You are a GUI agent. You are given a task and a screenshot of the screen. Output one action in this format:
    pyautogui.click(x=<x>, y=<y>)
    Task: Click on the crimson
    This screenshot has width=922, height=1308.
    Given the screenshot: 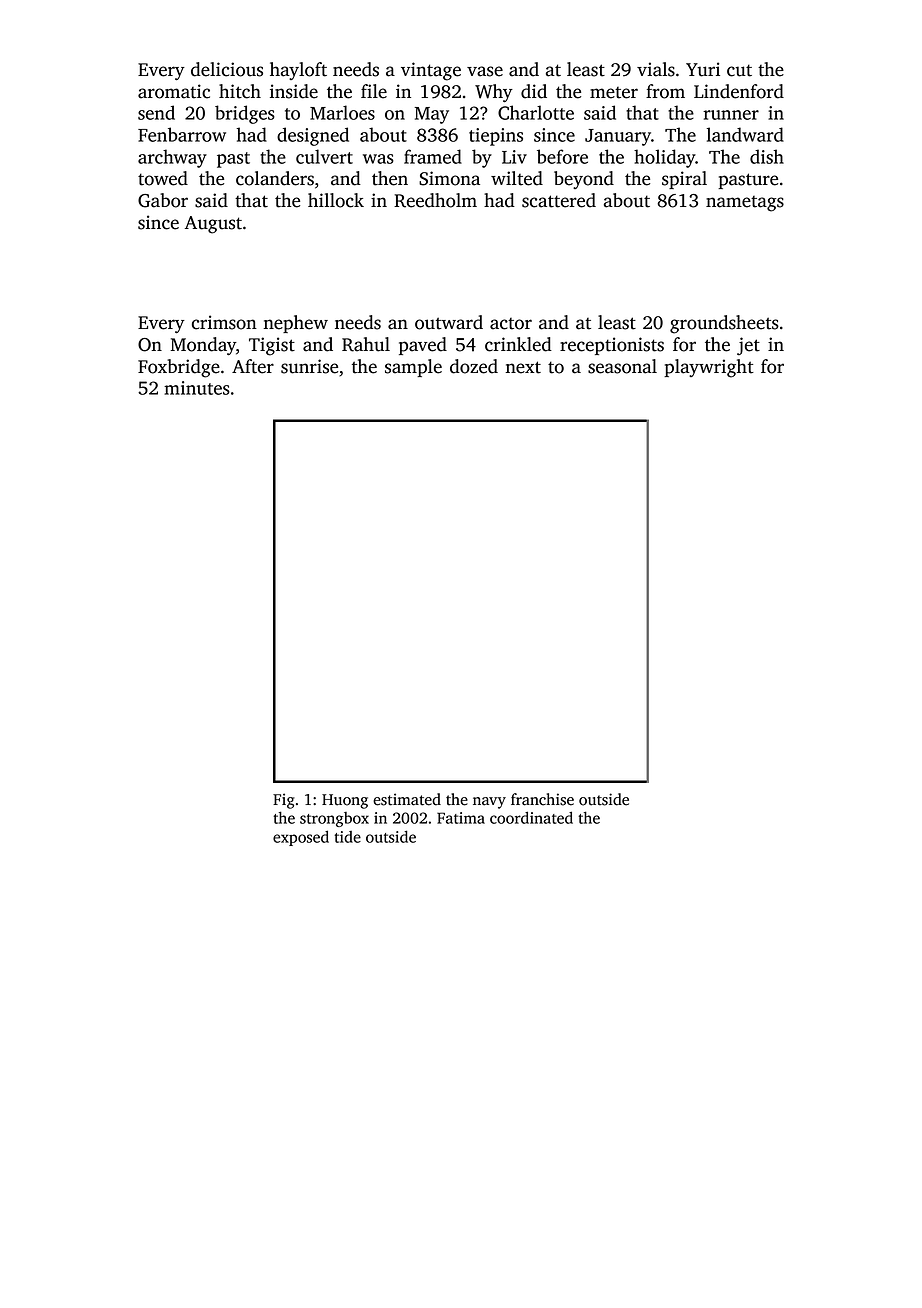 What is the action you would take?
    pyautogui.click(x=224, y=322)
